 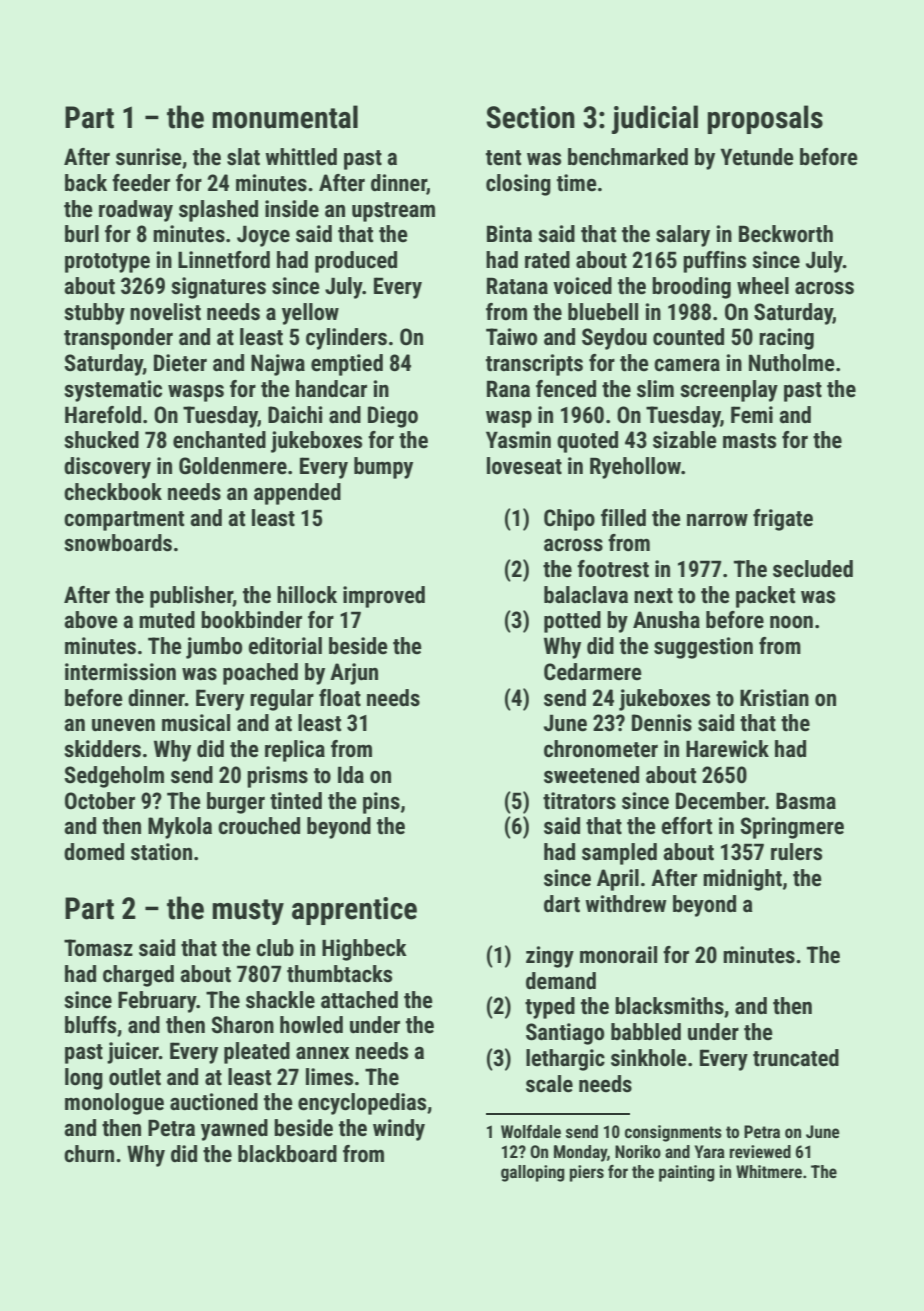 What do you see at coordinates (562, 904) in the screenshot?
I see `dart` at bounding box center [562, 904].
